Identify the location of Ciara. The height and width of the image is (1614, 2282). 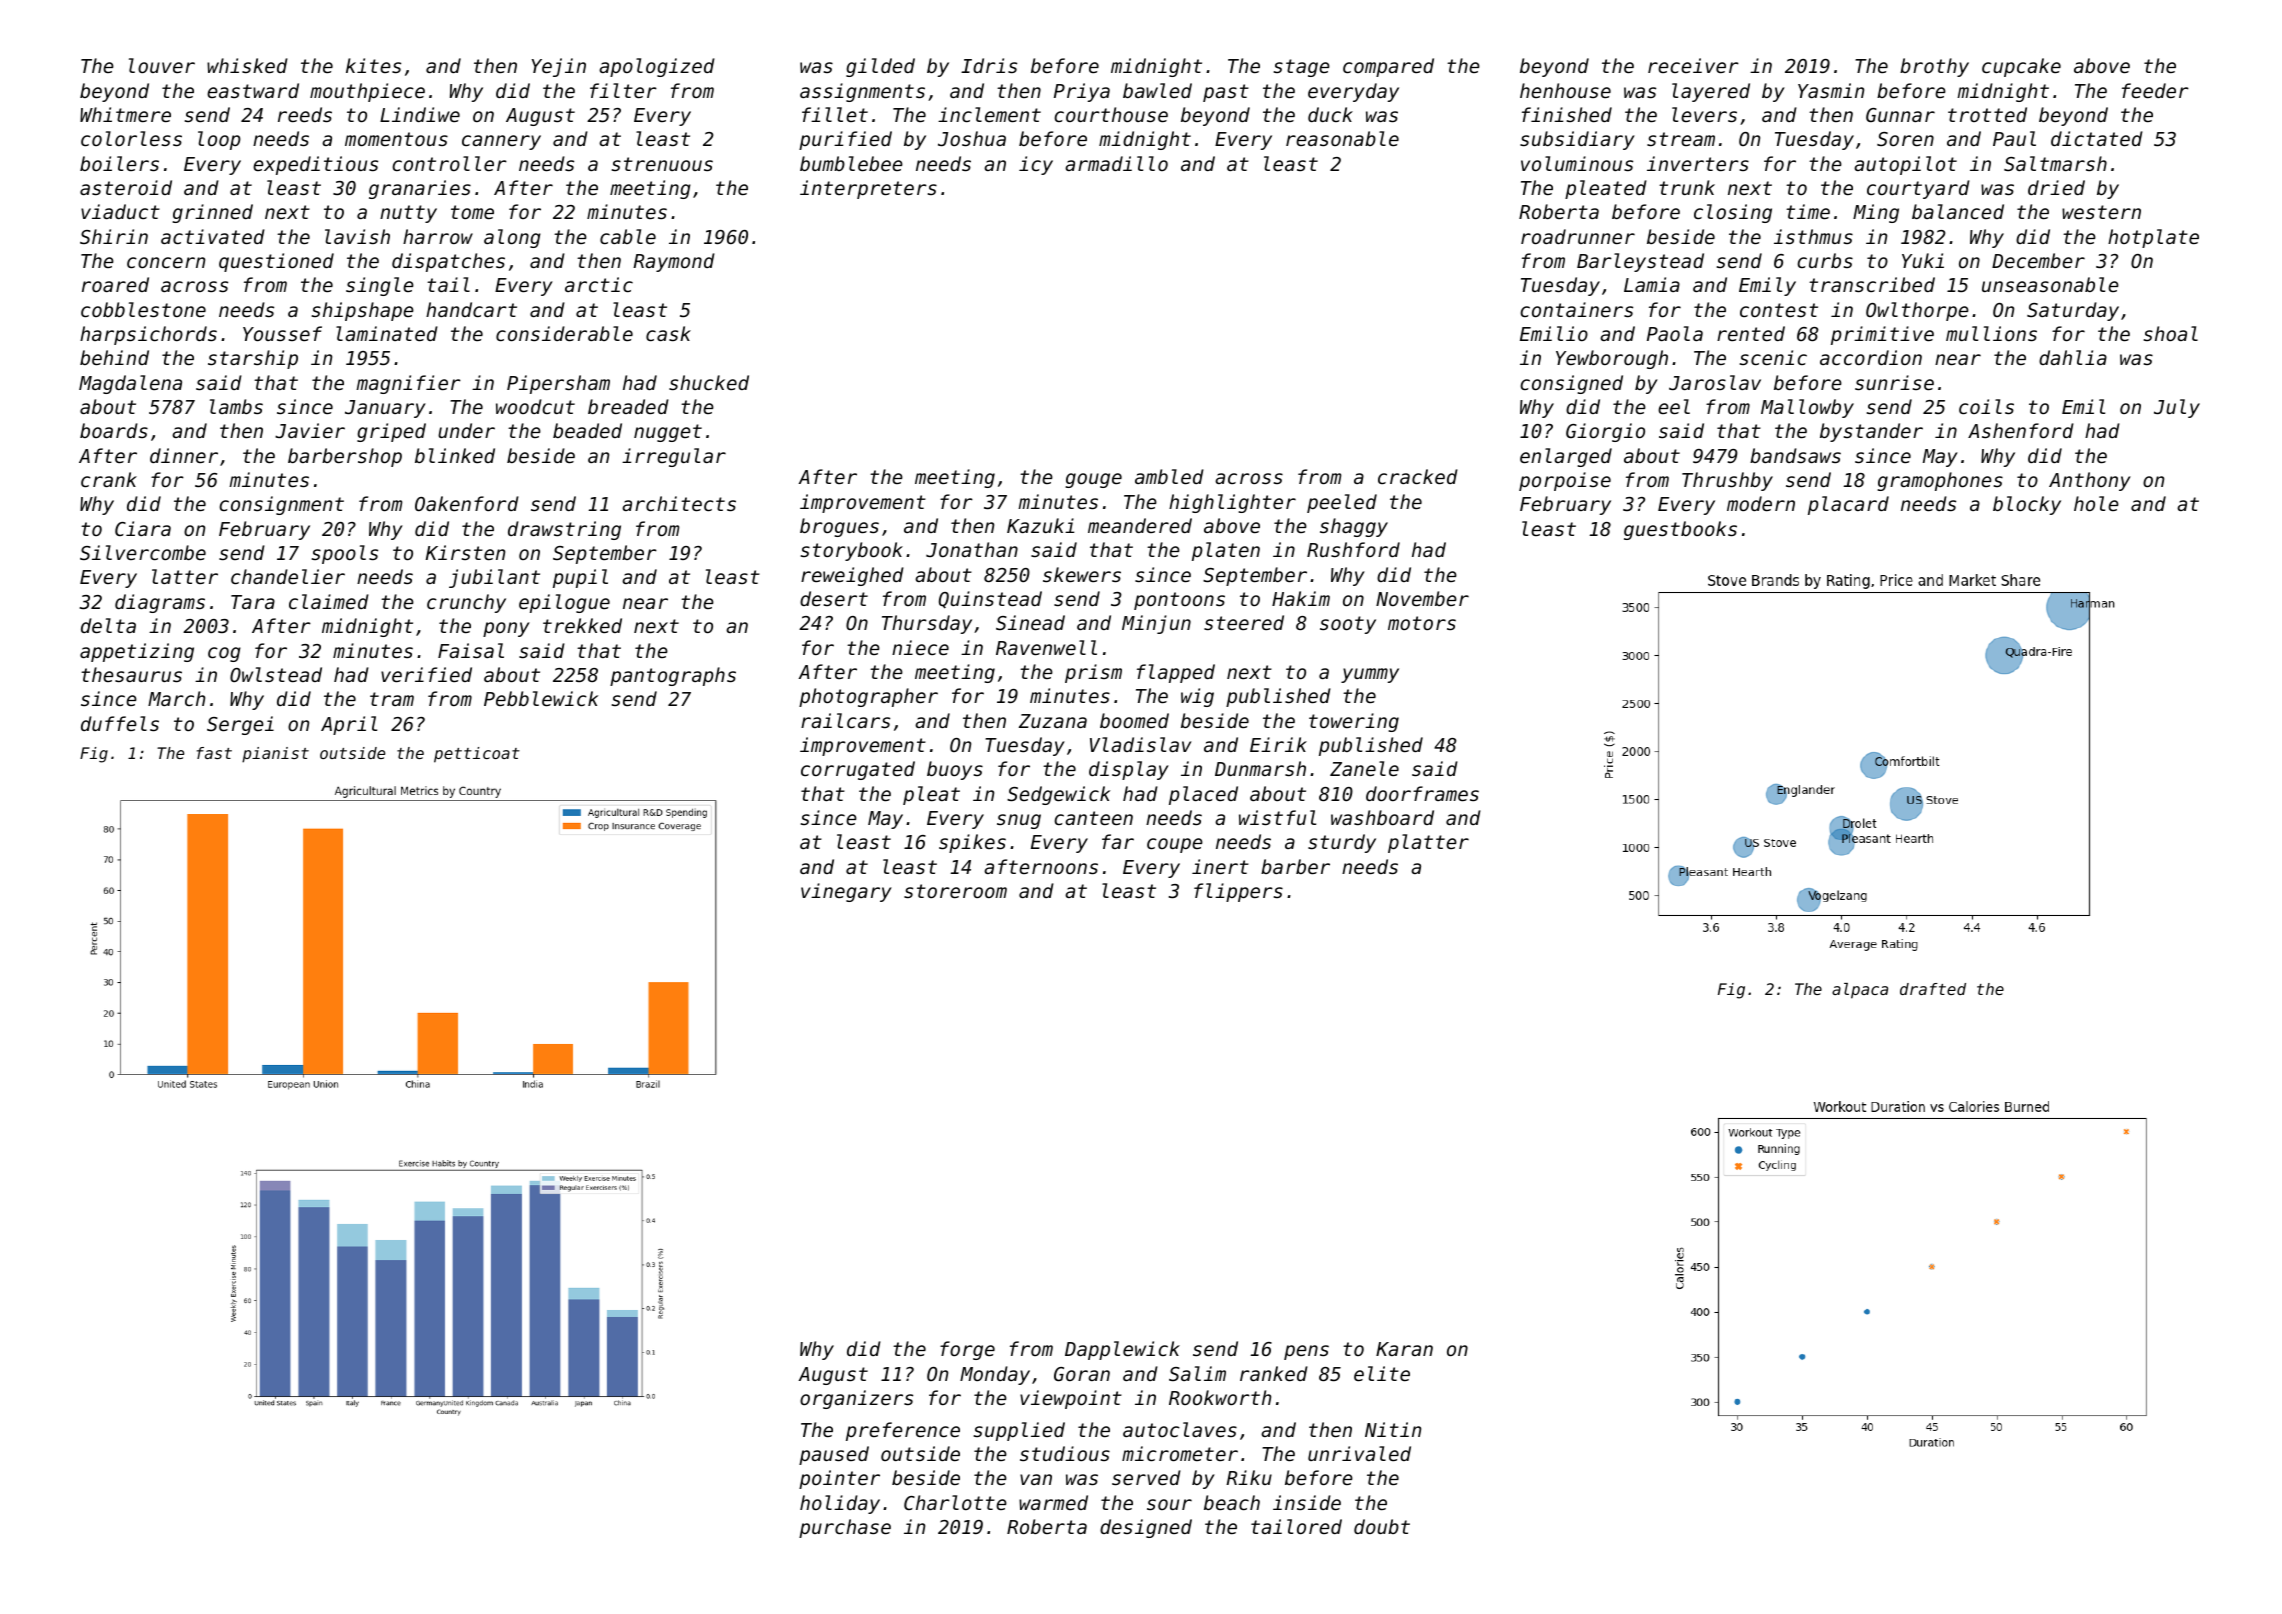
(143, 528).
